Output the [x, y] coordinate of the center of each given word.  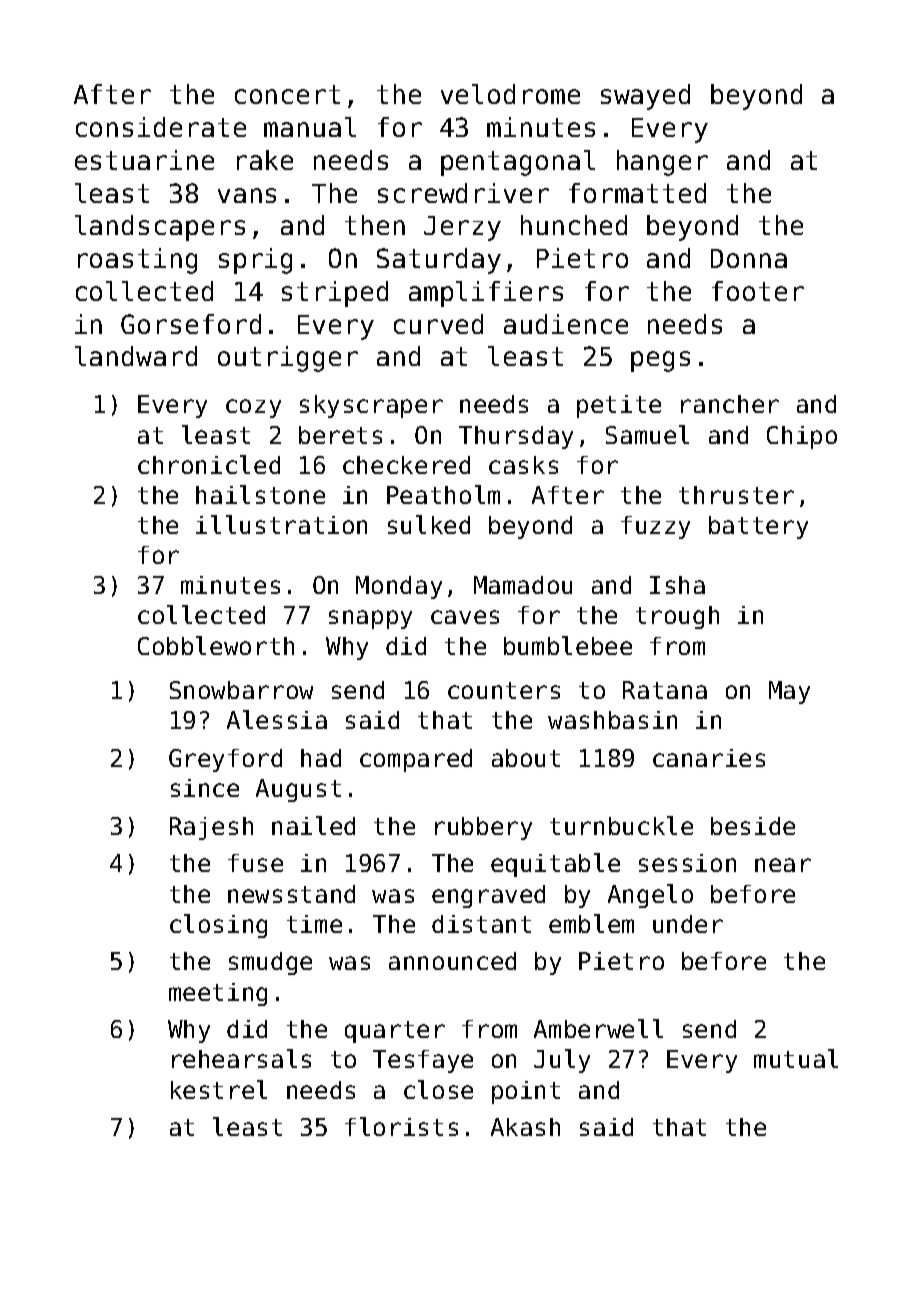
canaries [709, 758]
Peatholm [443, 494]
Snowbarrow [241, 690]
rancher [730, 404]
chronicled [209, 464]
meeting [218, 994]
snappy [370, 619]
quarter [395, 1032]
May [789, 692]
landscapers [160, 228]
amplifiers [486, 294]
